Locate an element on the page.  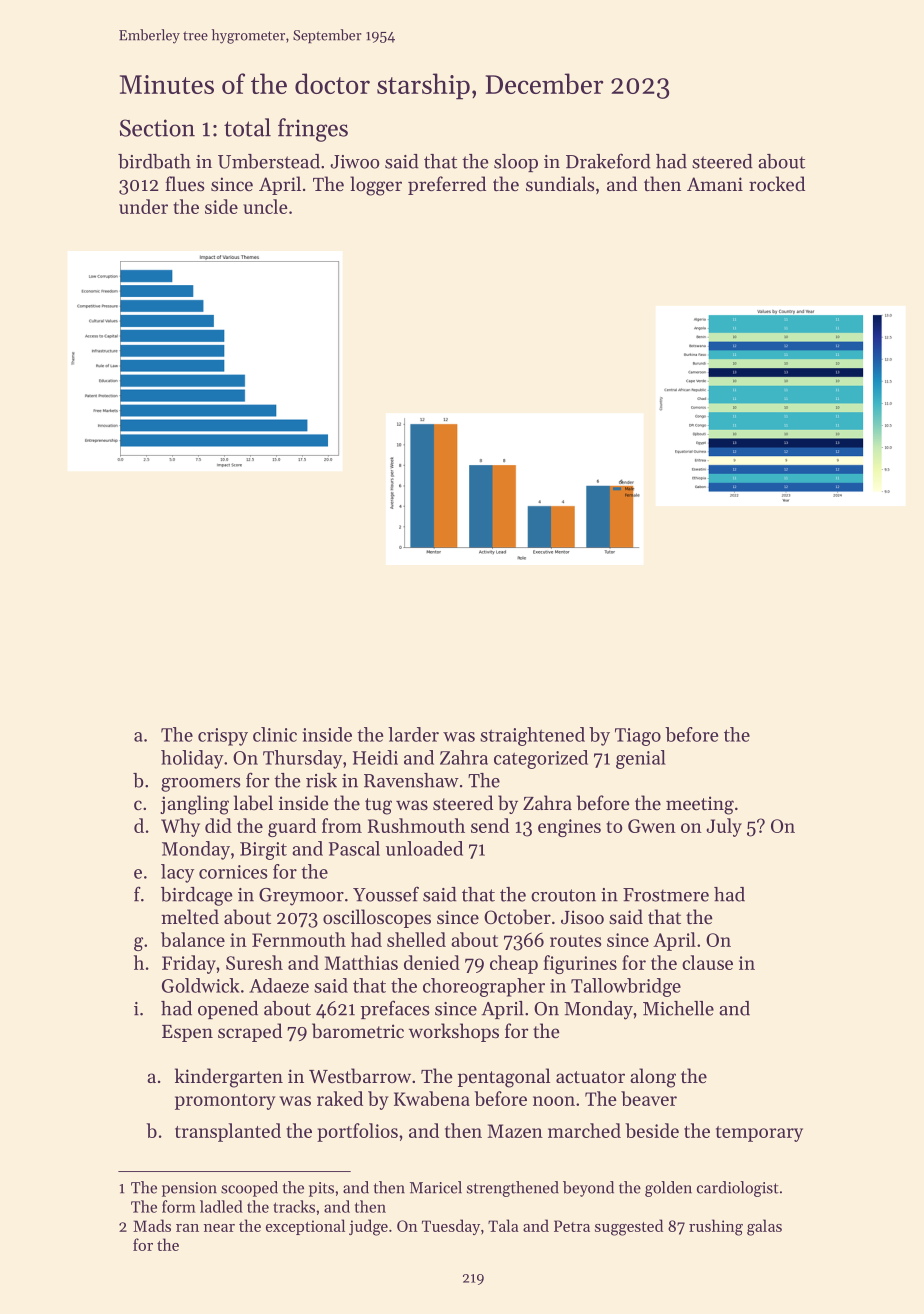
clinic is located at coordinates (275, 734).
